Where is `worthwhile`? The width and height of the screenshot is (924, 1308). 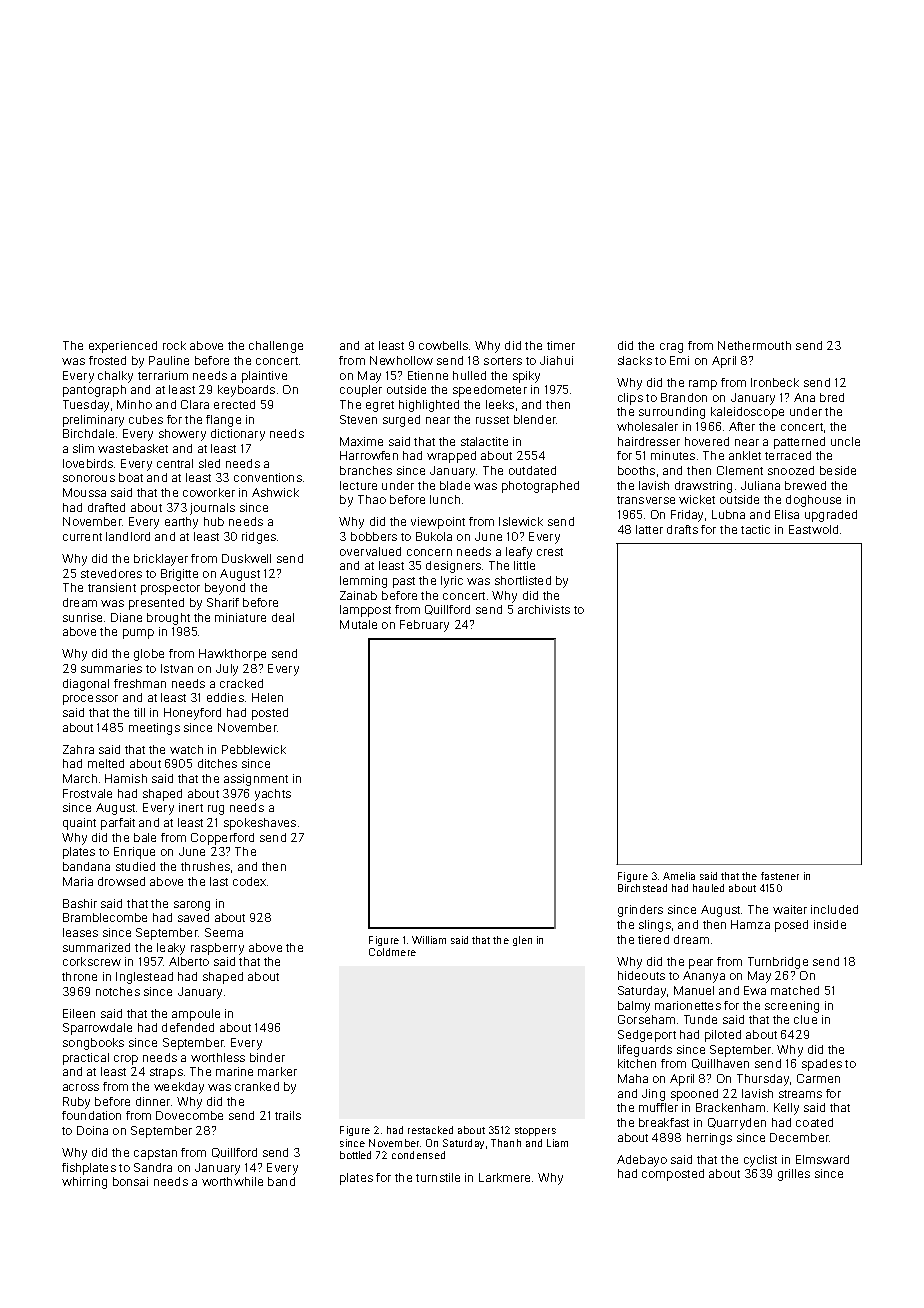 worthwhile is located at coordinates (232, 1181).
